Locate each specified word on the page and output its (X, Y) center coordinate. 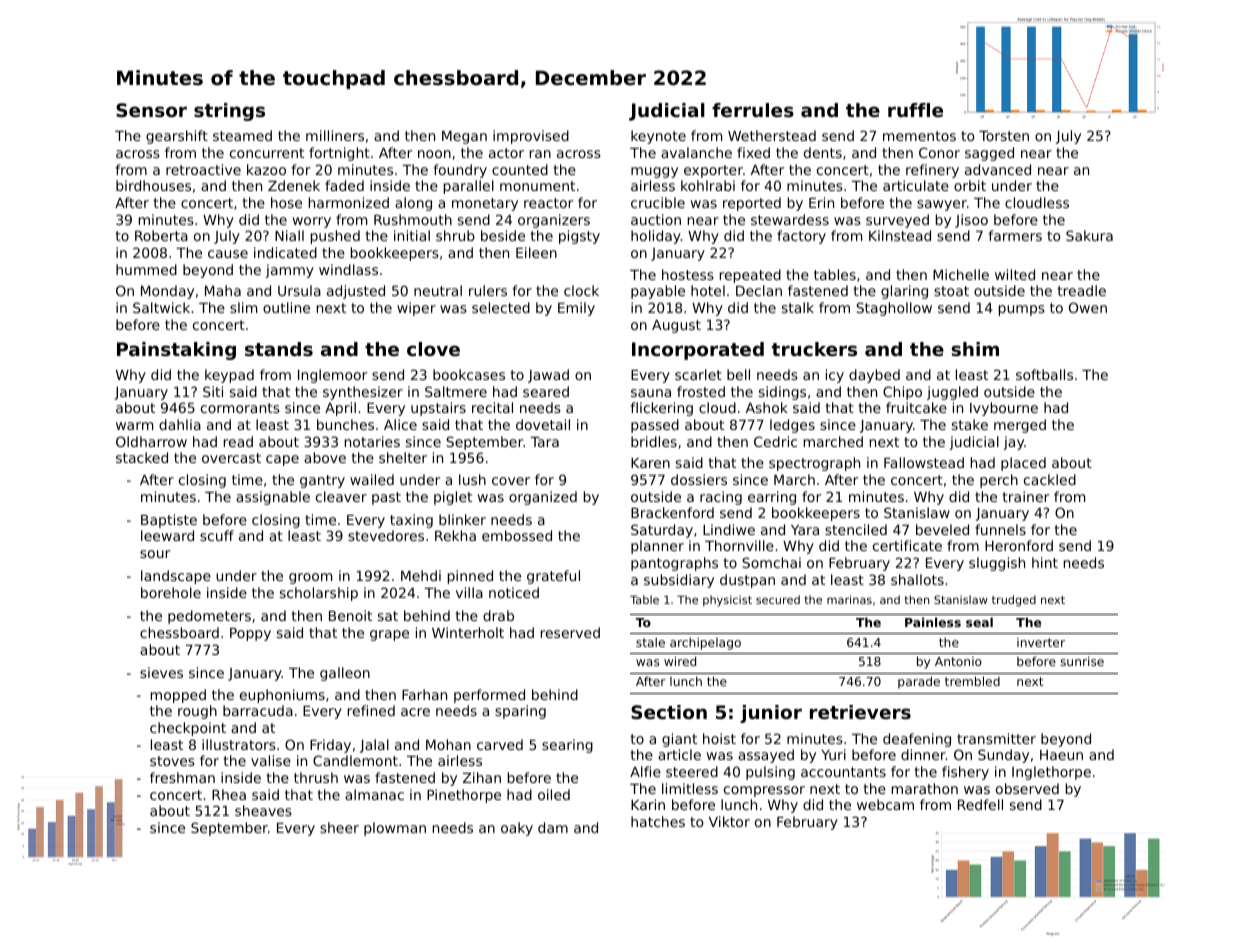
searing (567, 746)
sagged (989, 154)
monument (537, 186)
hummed (146, 269)
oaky (517, 829)
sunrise (1082, 661)
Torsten (1004, 136)
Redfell (980, 804)
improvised (531, 137)
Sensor (151, 110)
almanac (374, 794)
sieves (161, 672)
